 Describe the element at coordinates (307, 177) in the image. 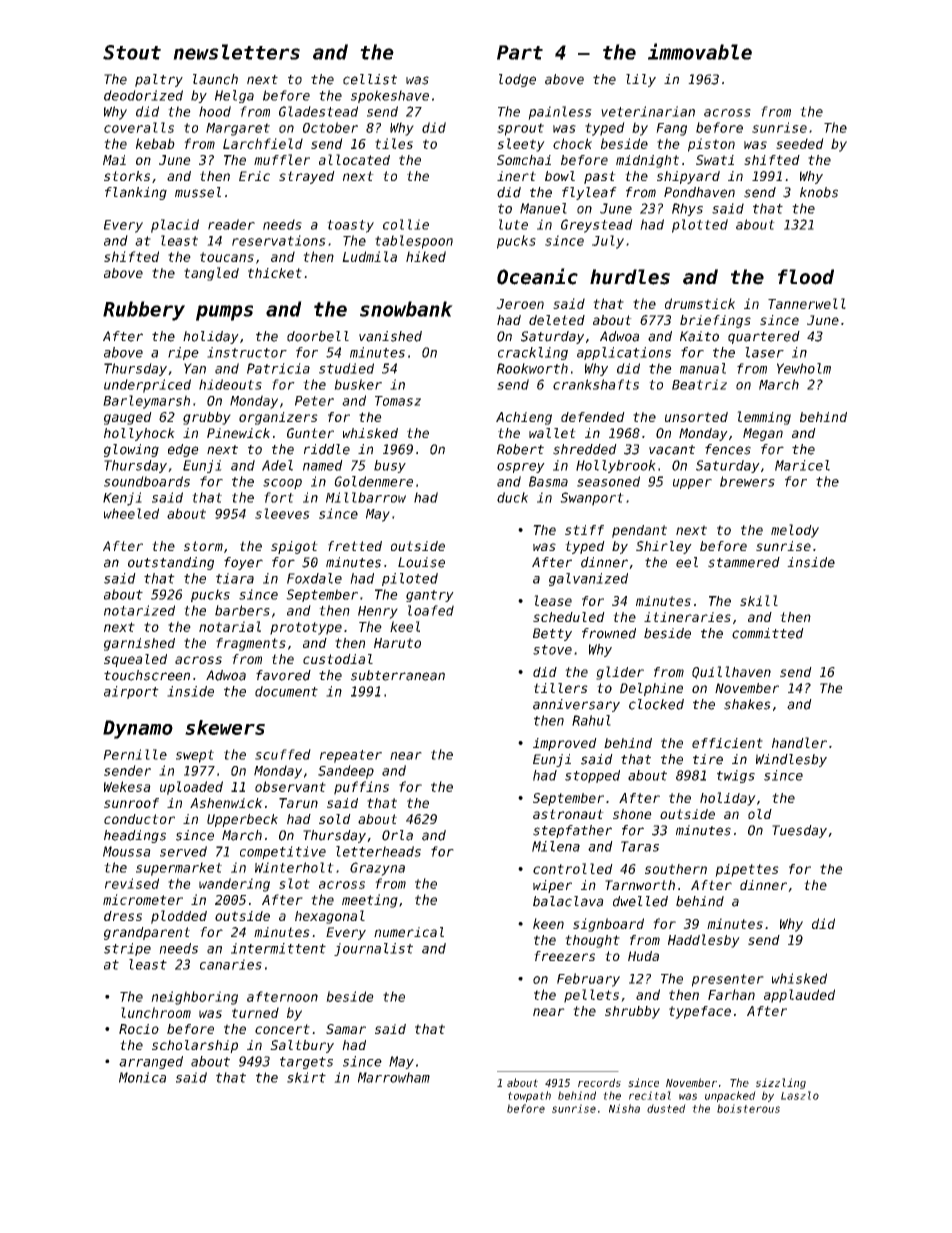

I see `strayed` at that location.
